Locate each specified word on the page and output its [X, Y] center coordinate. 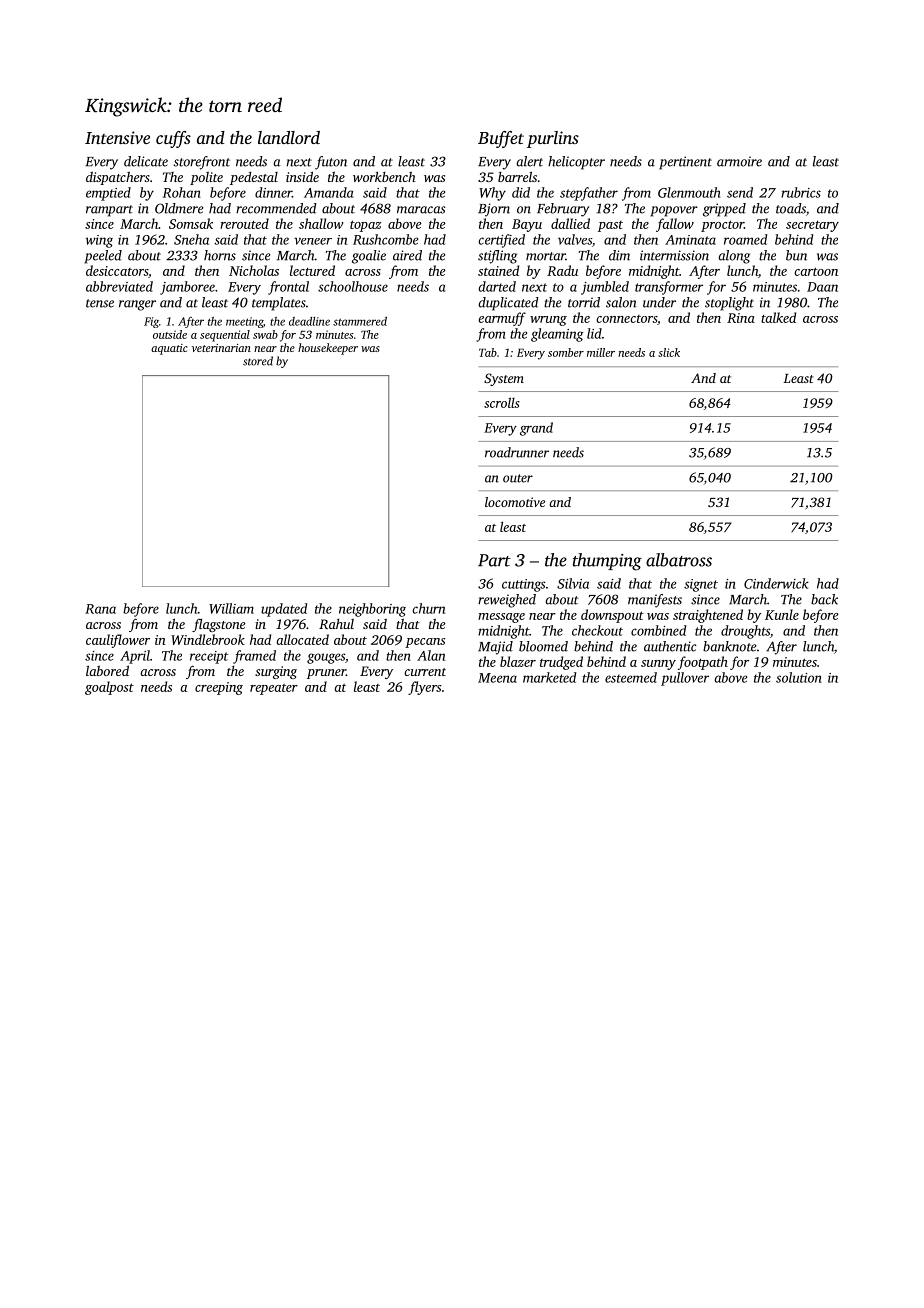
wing [99, 241]
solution [799, 677]
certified [502, 241]
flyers [424, 688]
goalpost [109, 688]
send [740, 192]
